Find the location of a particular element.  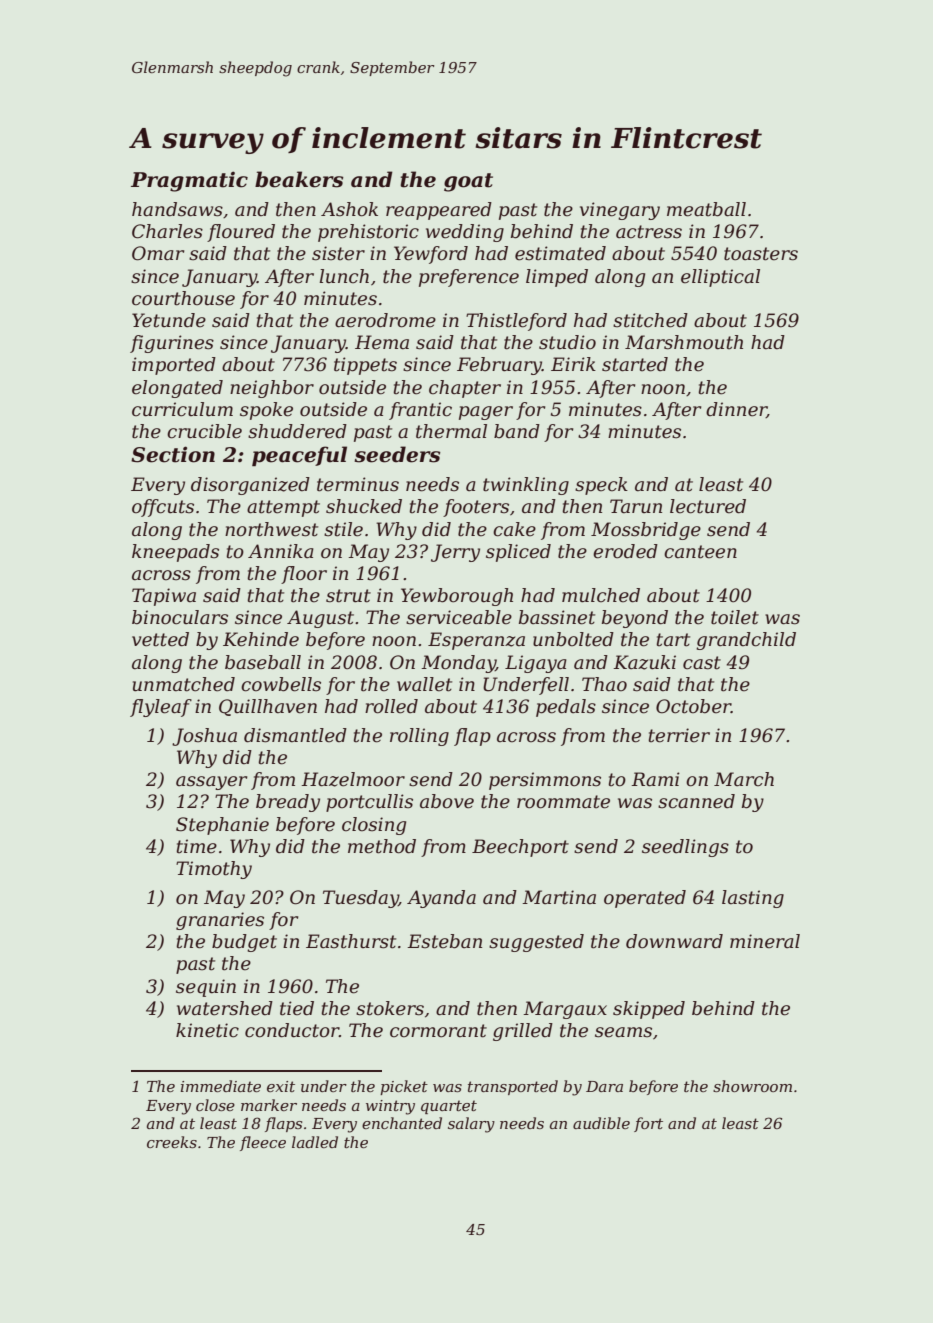

kinetic is located at coordinates (207, 1030).
